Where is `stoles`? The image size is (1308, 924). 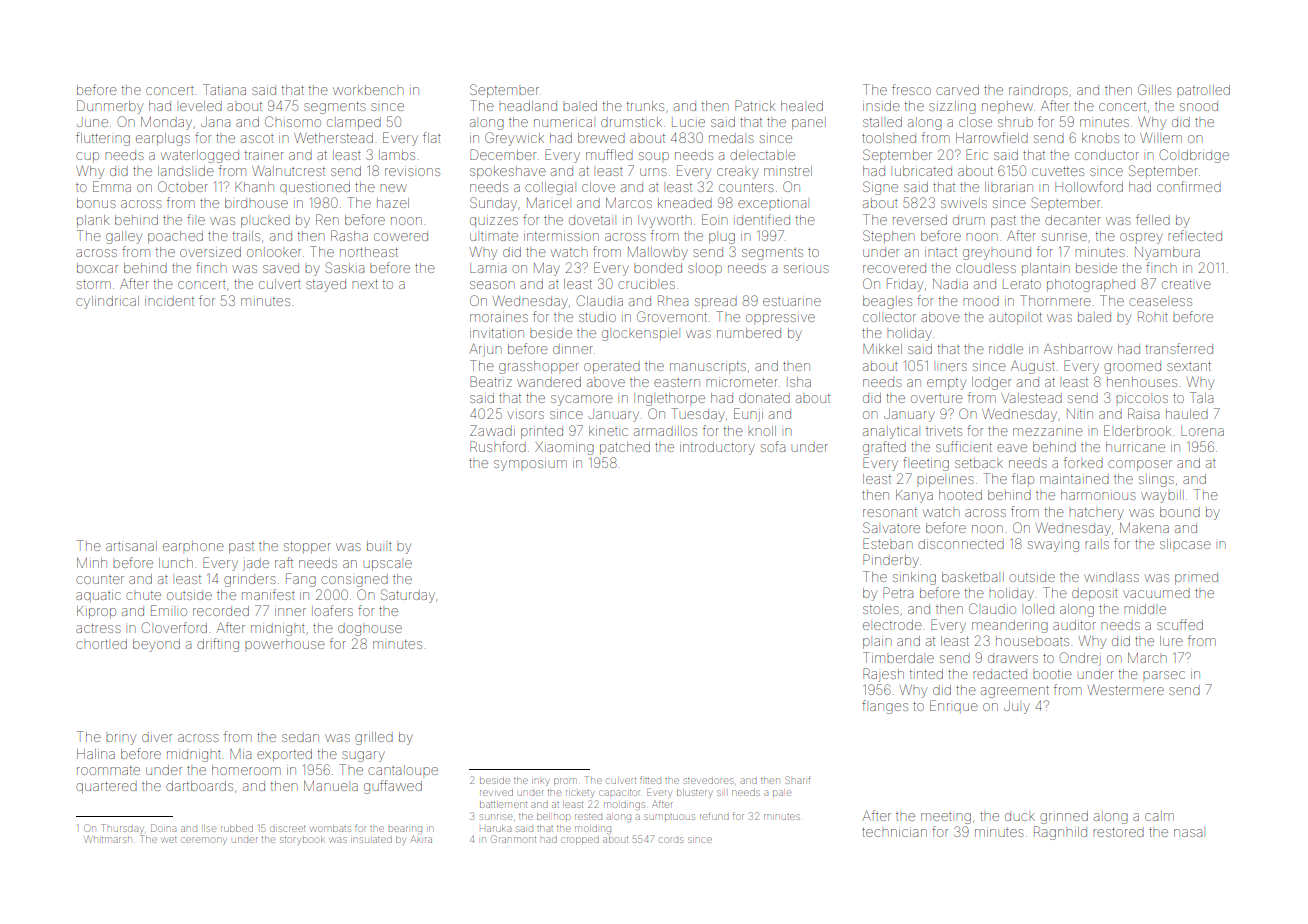 stoles is located at coordinates (881, 609).
